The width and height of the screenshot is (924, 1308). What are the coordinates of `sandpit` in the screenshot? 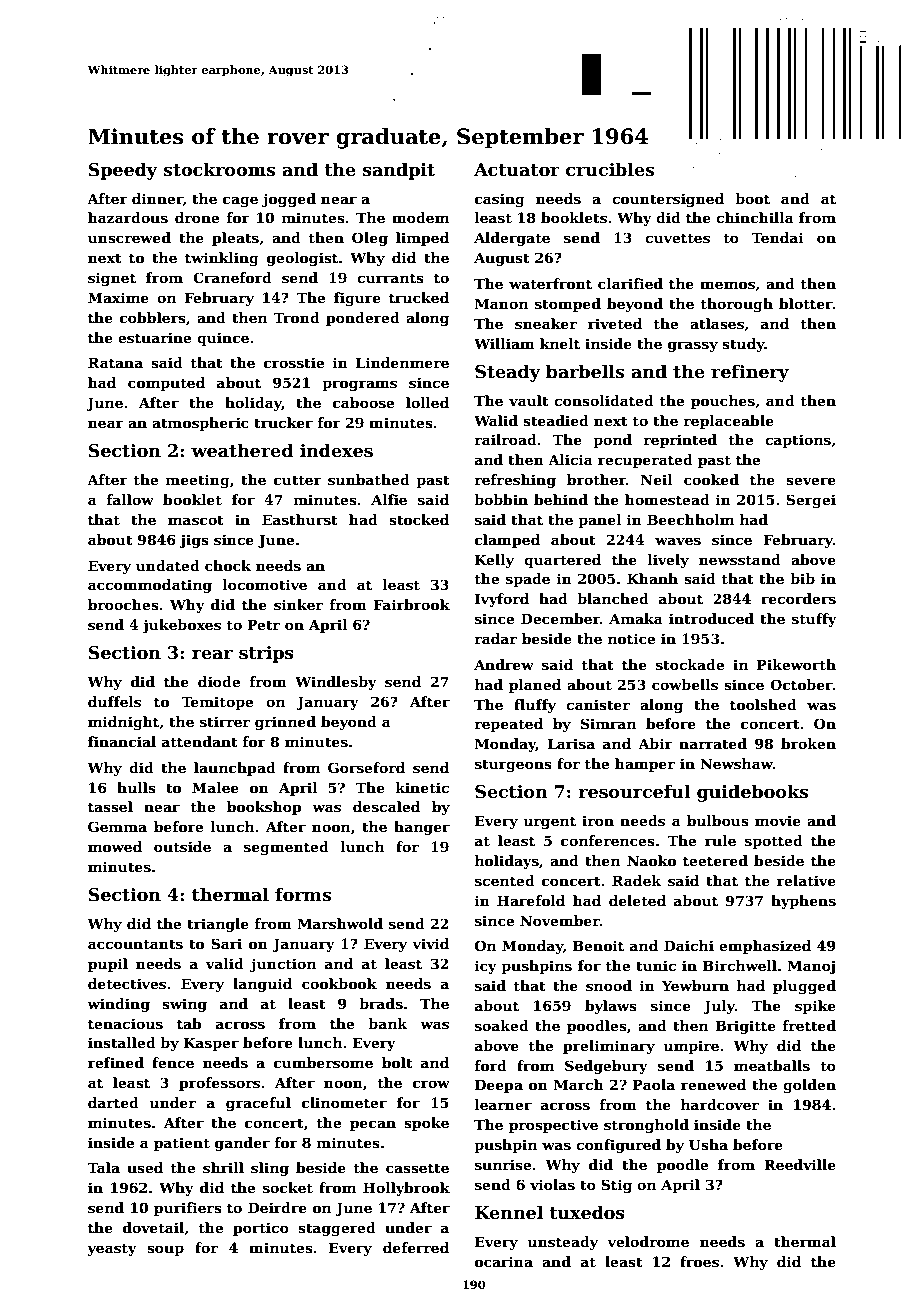 It's located at (399, 171).
